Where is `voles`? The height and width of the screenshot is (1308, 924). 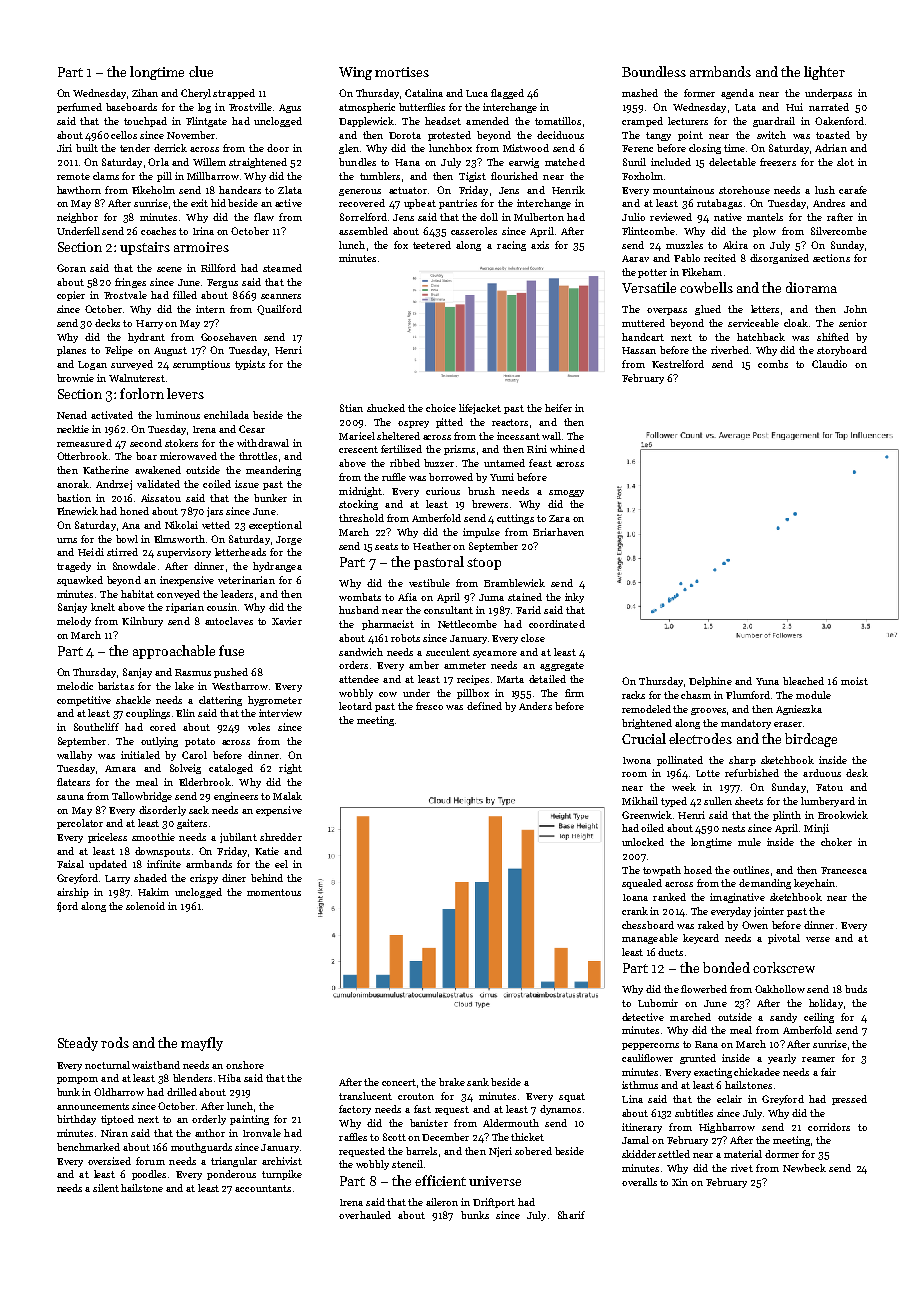
voles is located at coordinates (259, 727).
